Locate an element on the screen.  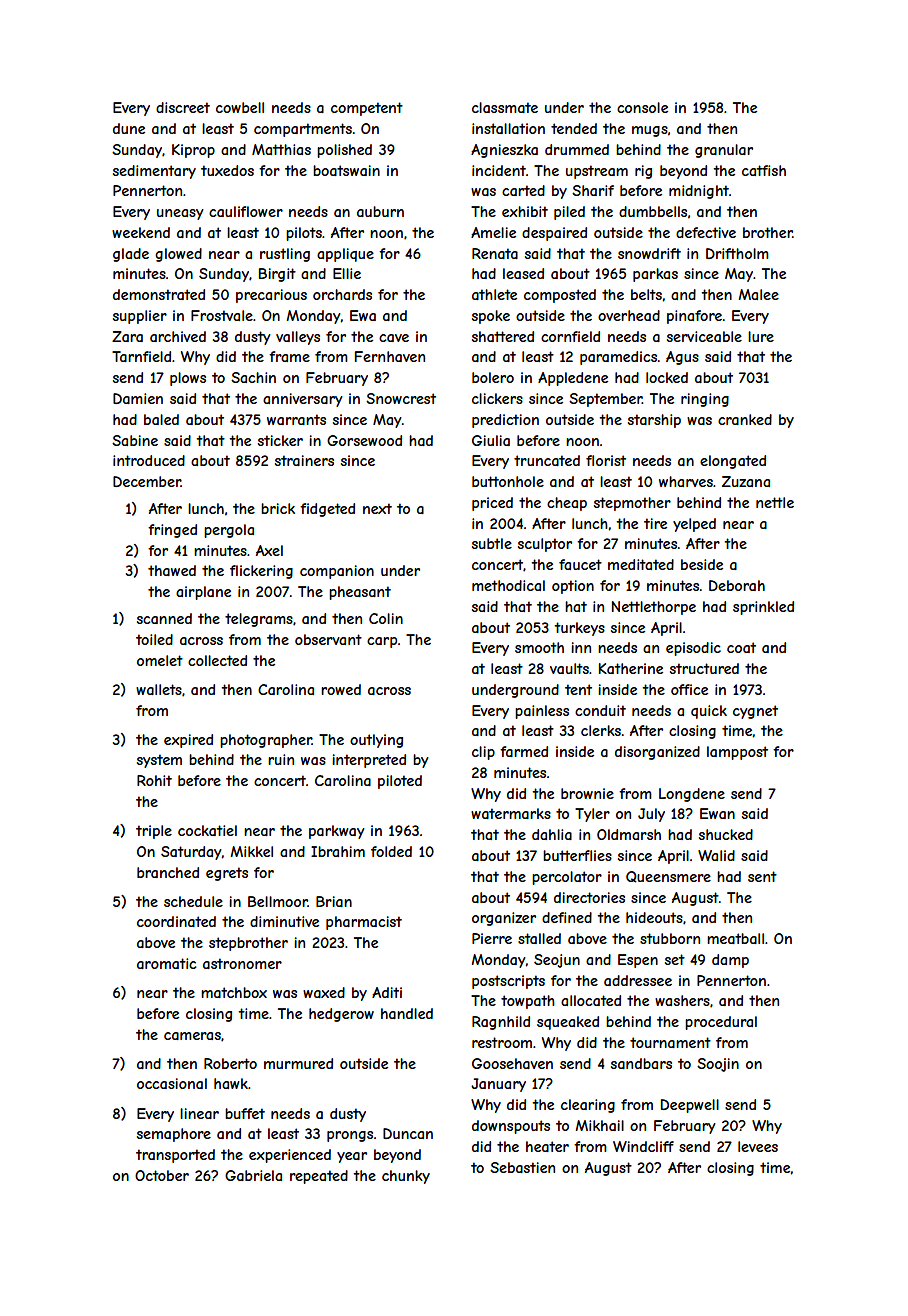
archived is located at coordinates (178, 336).
